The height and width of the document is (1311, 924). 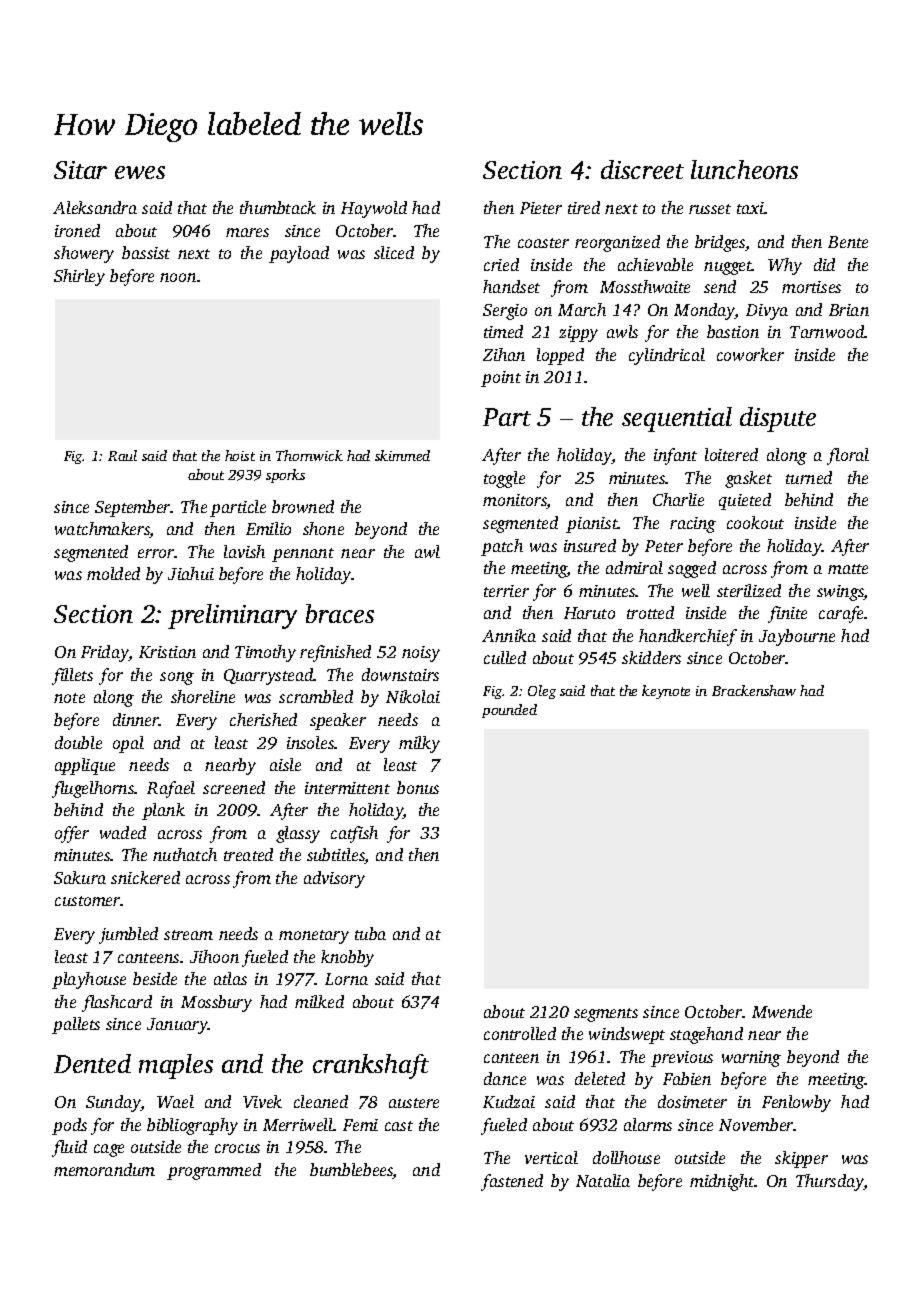 I want to click on bonus, so click(x=418, y=787).
